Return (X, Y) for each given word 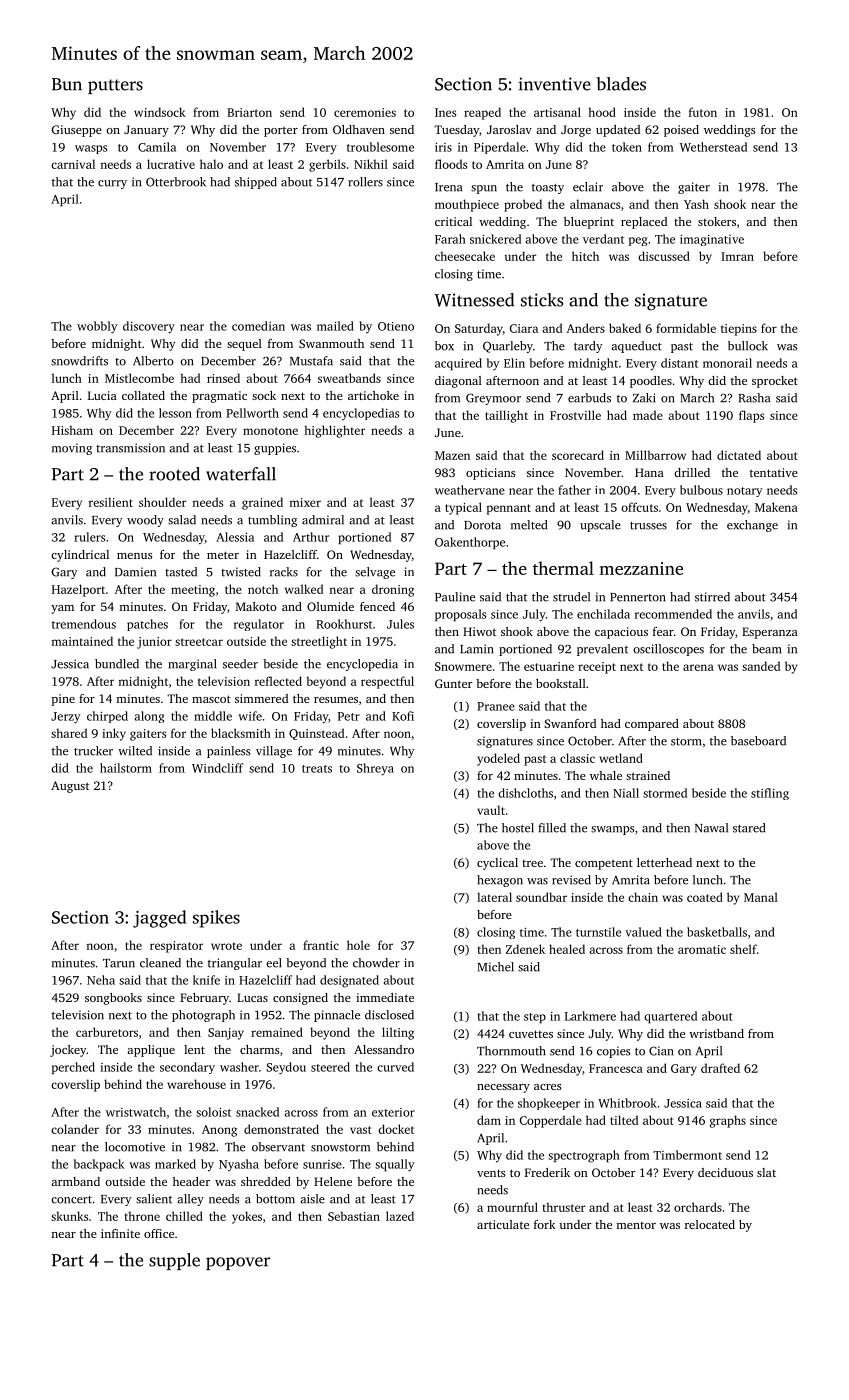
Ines (445, 112)
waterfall (241, 474)
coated (705, 897)
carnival (73, 164)
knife (206, 980)
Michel (495, 967)
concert (71, 1200)
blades (621, 84)
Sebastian (354, 1216)
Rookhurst (344, 624)
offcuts (639, 507)
